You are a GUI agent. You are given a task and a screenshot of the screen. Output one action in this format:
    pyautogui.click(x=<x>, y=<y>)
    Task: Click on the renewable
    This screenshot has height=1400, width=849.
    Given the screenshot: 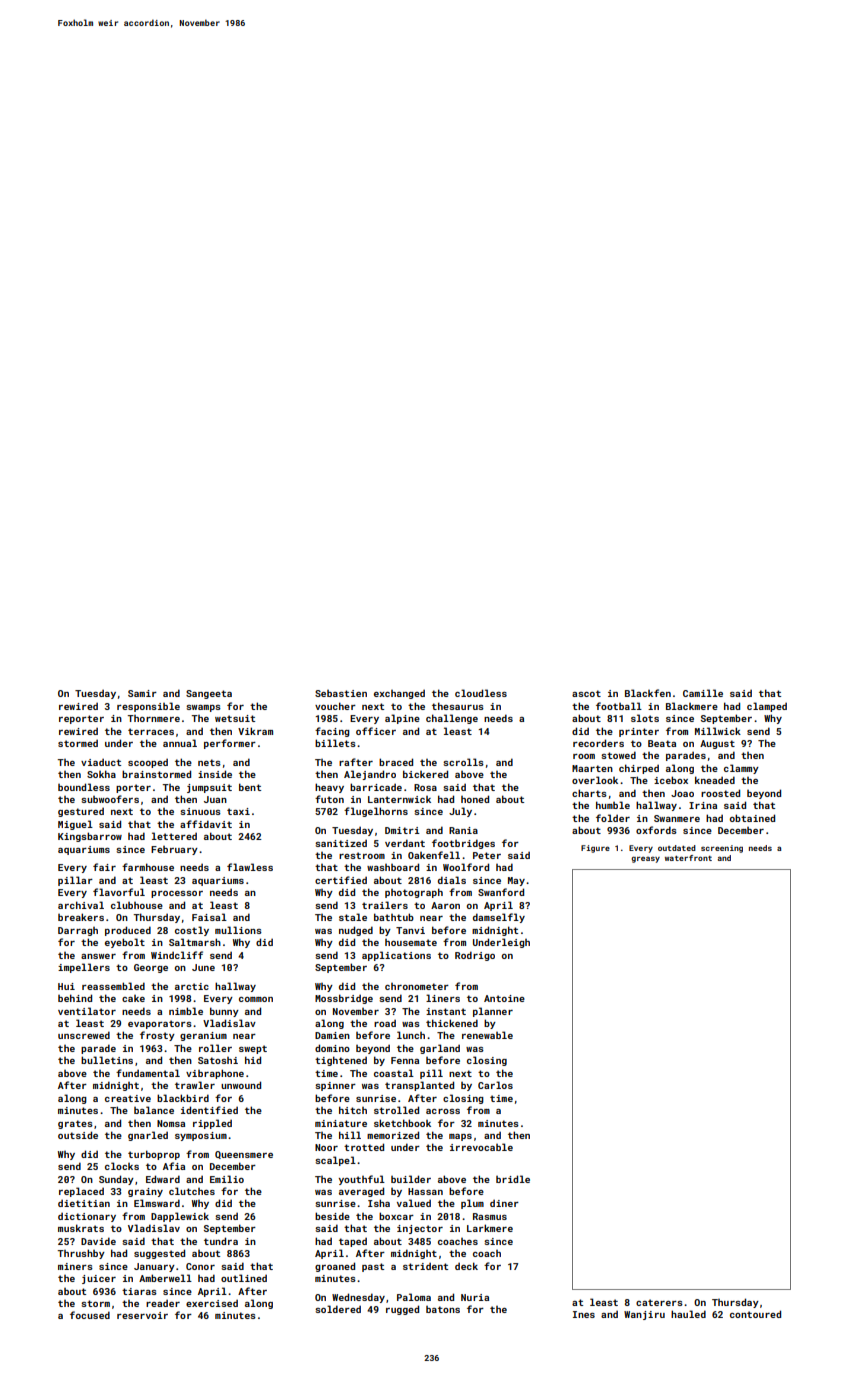 What is the action you would take?
    pyautogui.click(x=487, y=1035)
